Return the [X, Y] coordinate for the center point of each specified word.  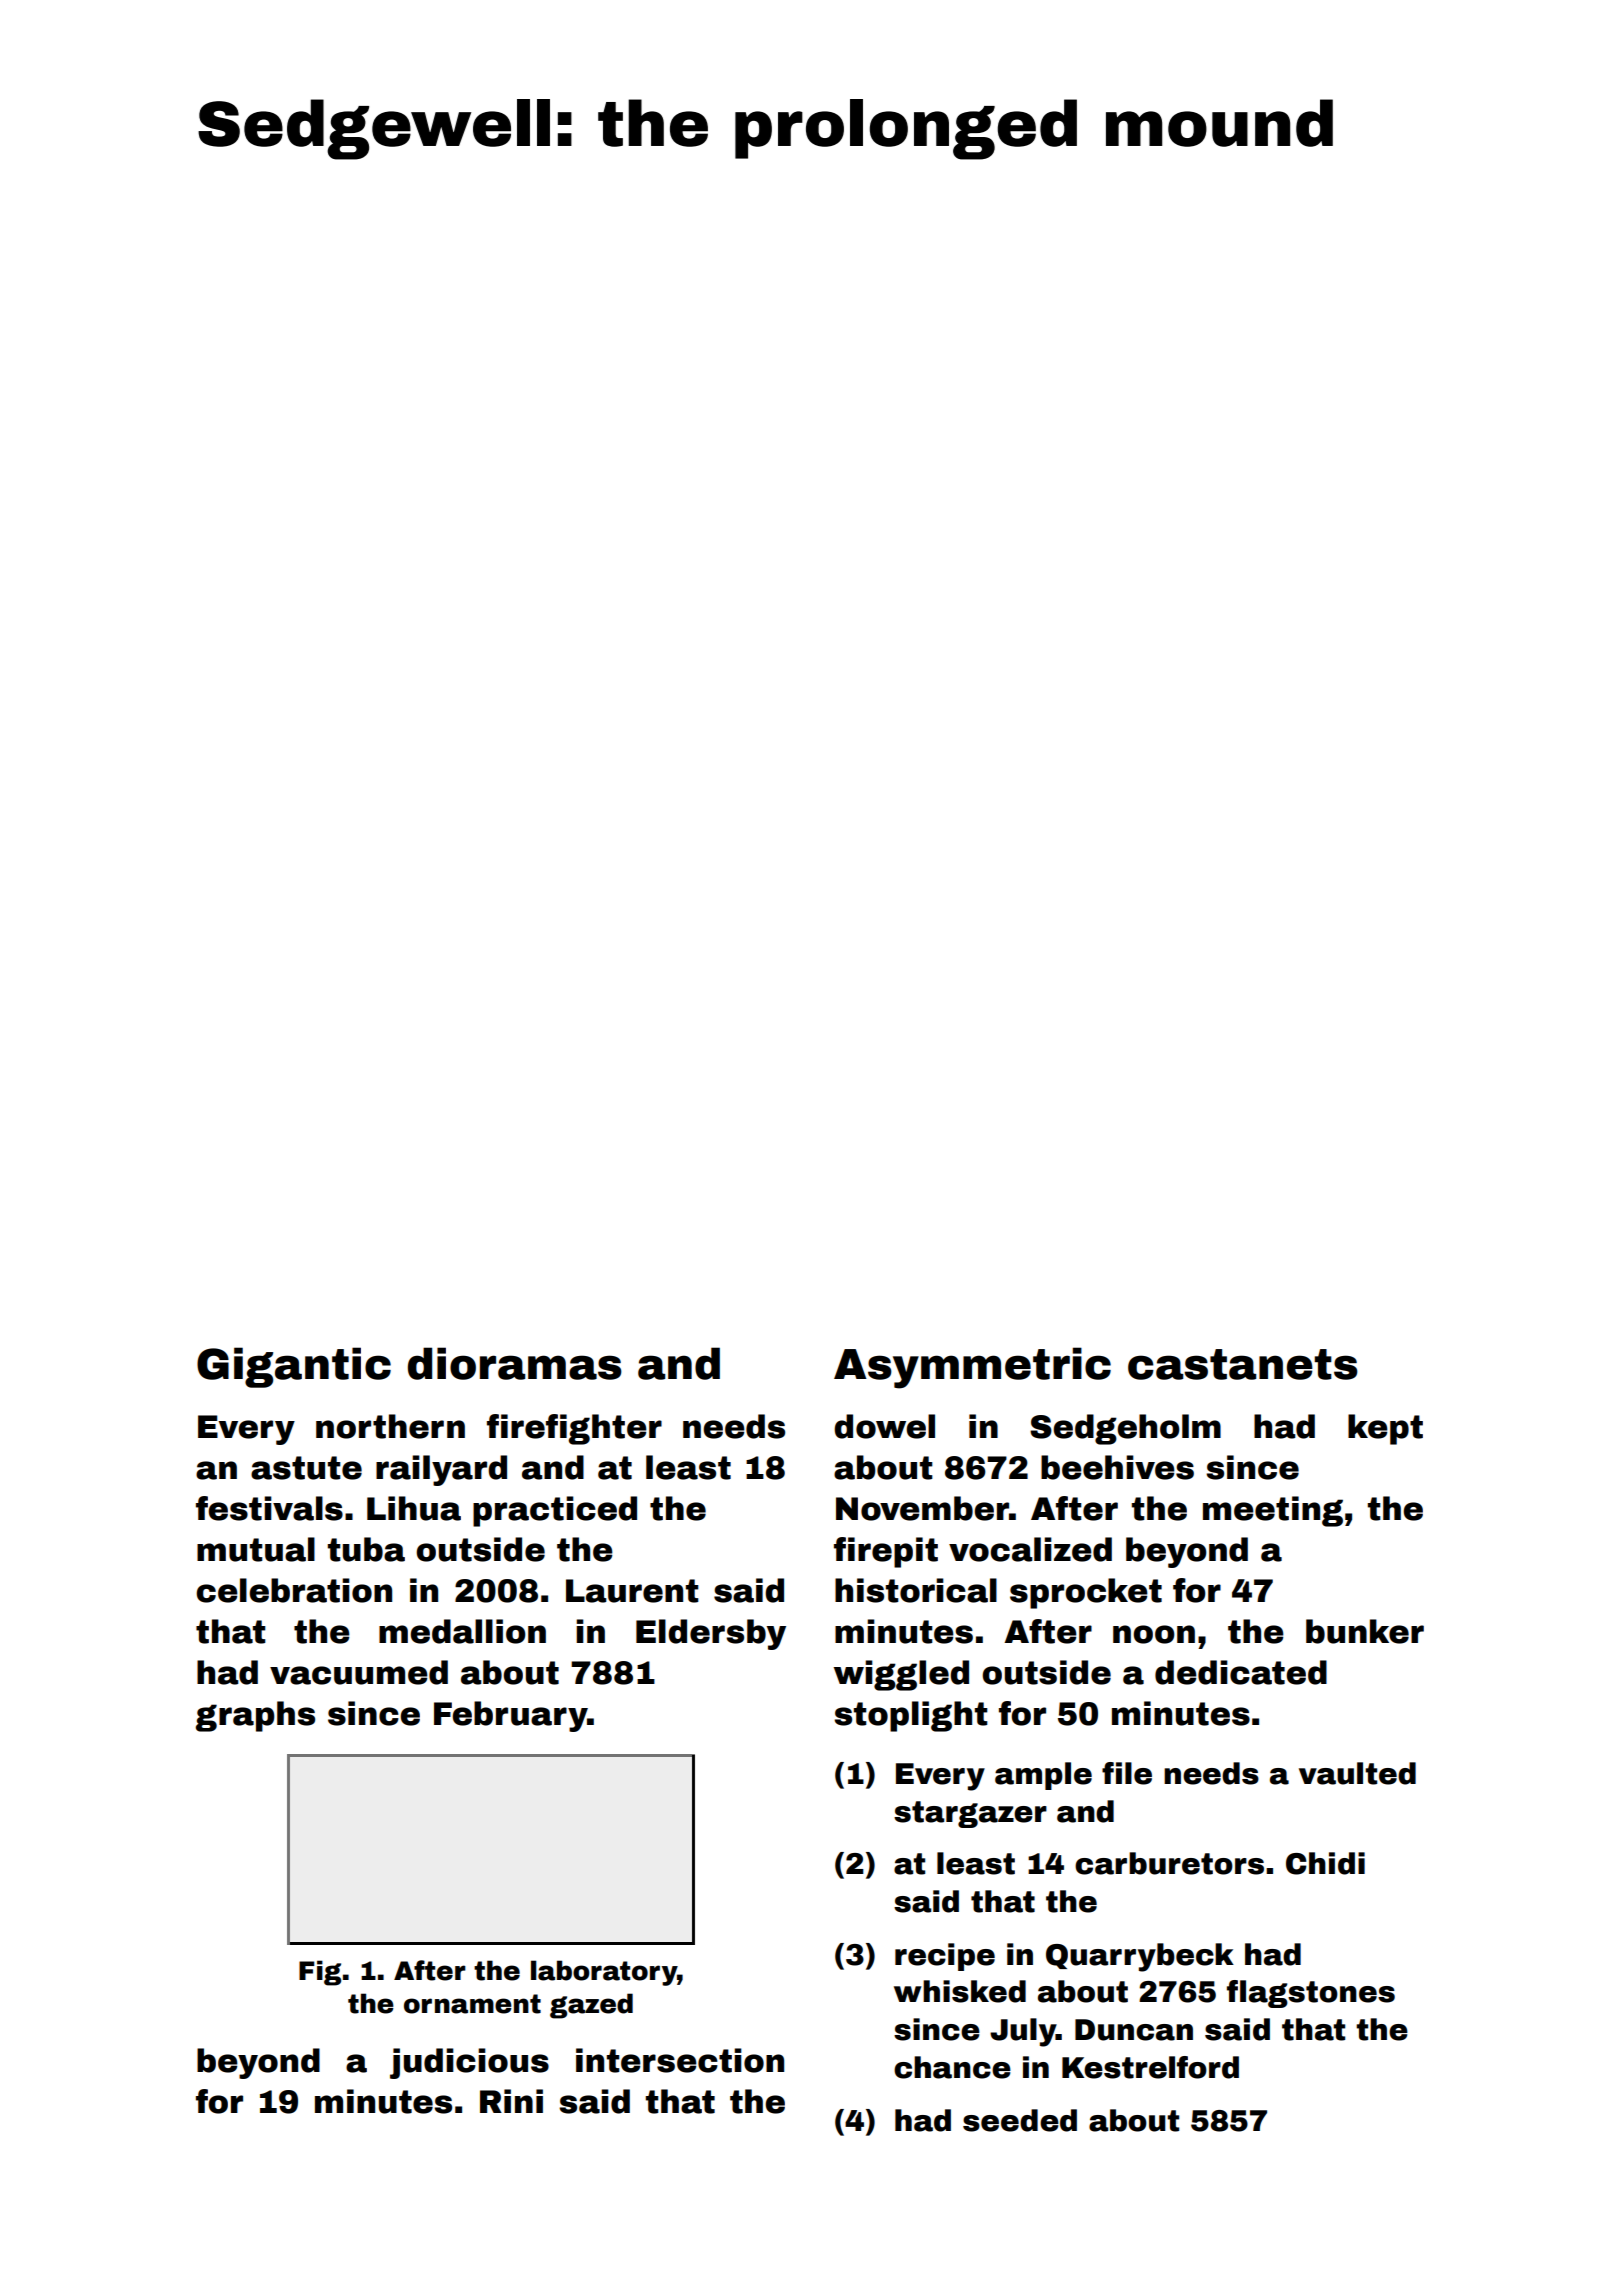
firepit [886, 1552]
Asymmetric [972, 1368]
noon [1154, 1634]
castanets [1243, 1364]
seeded [1020, 2120]
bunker [1365, 1631]
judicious [469, 2063]
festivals [269, 1508]
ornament [472, 2004]
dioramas [515, 1363]
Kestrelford [1150, 2067]
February [511, 1716]
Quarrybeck [1140, 1957]
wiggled [901, 1675]
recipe [945, 1957]
